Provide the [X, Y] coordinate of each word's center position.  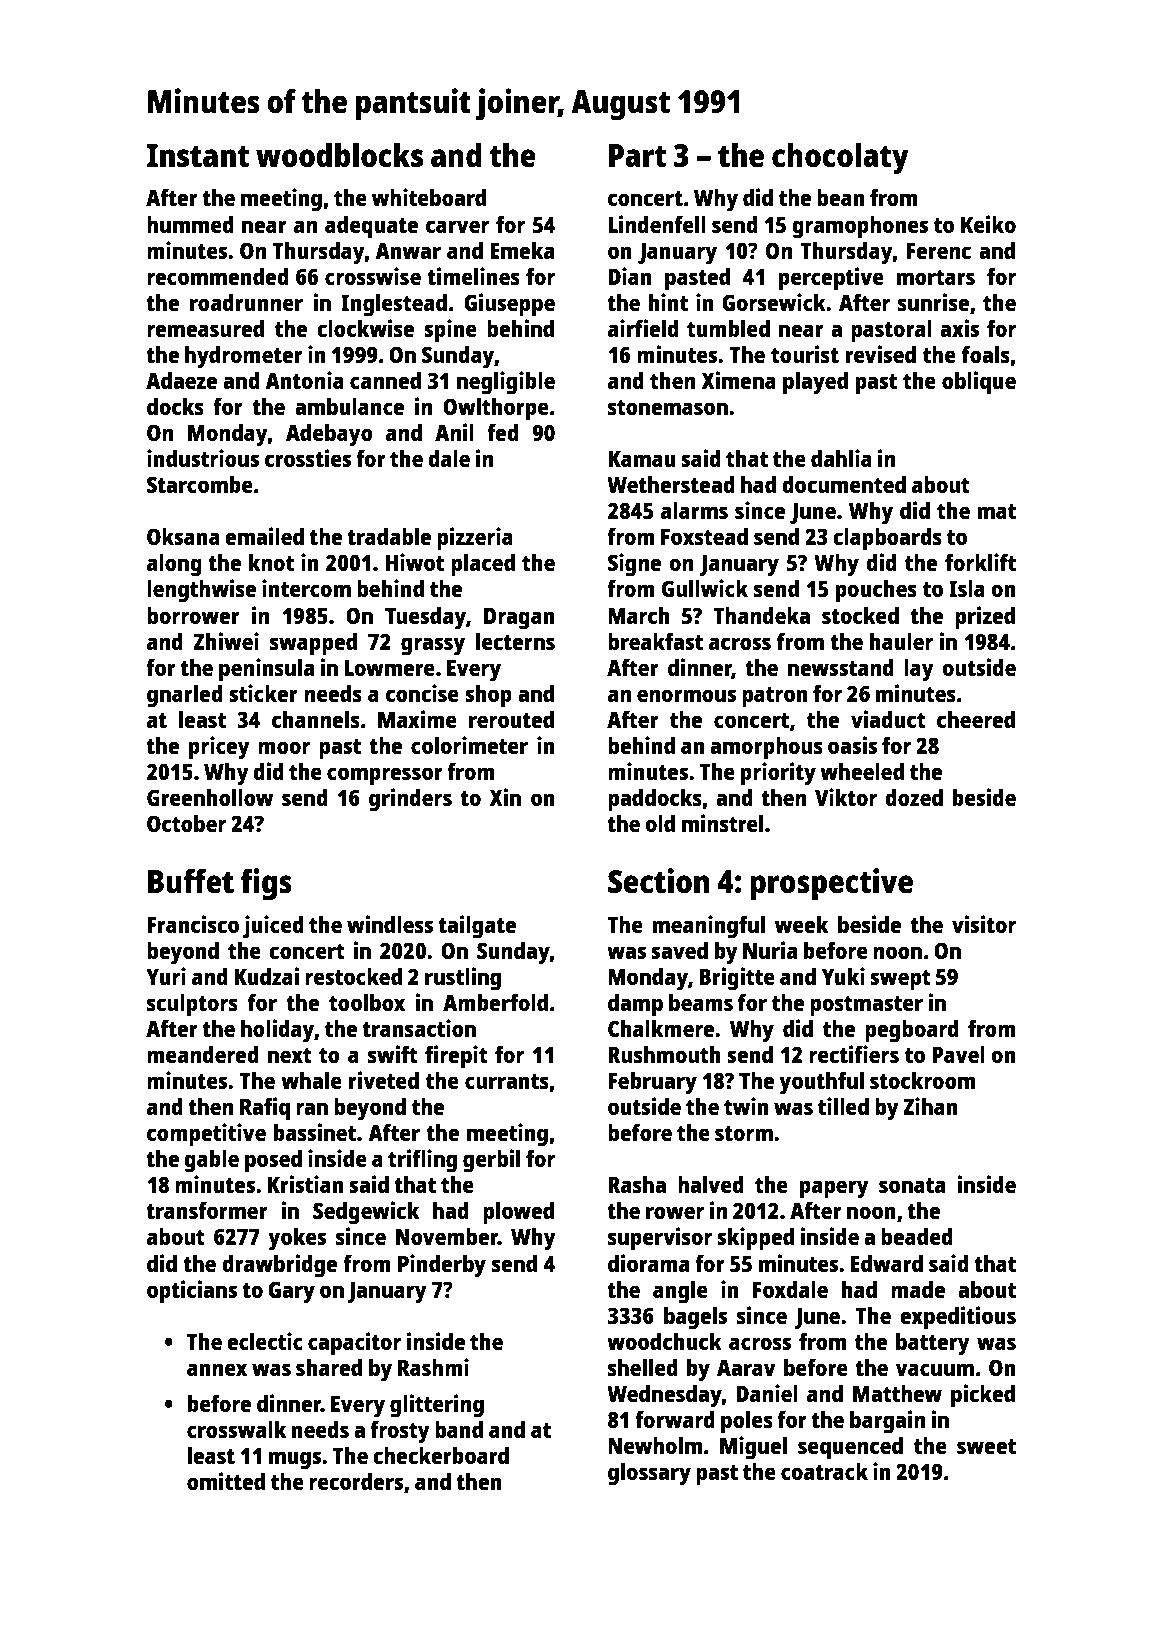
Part [637, 156]
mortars [936, 277]
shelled [643, 1367]
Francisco [193, 924]
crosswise [373, 276]
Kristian [305, 1184]
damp [635, 1005]
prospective [831, 884]
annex [217, 1369]
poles [747, 1422]
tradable [389, 536]
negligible [506, 383]
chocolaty [840, 158]
